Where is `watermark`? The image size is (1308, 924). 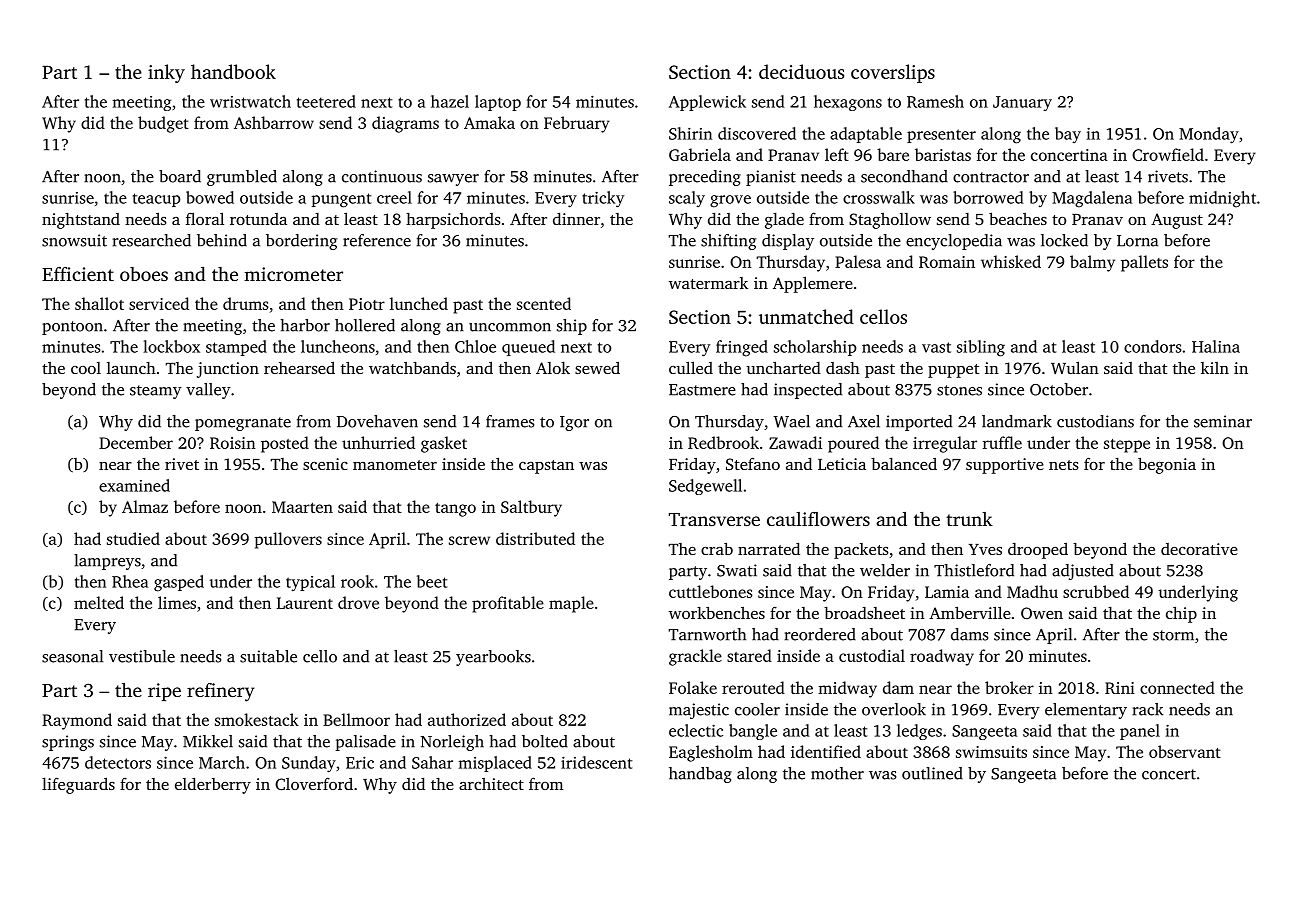
watermark is located at coordinates (708, 283).
